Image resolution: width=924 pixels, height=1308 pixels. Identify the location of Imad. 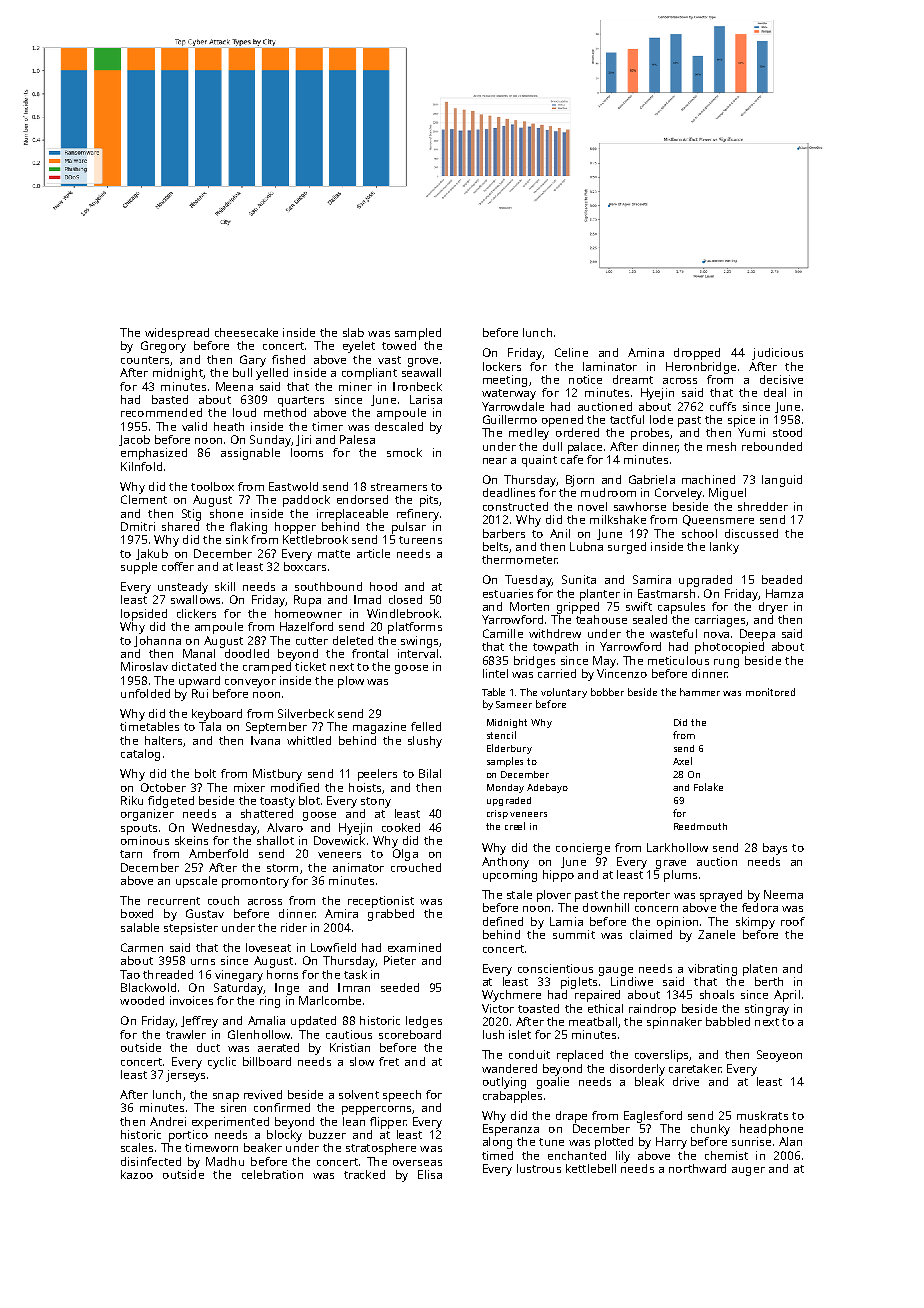
(367, 599).
